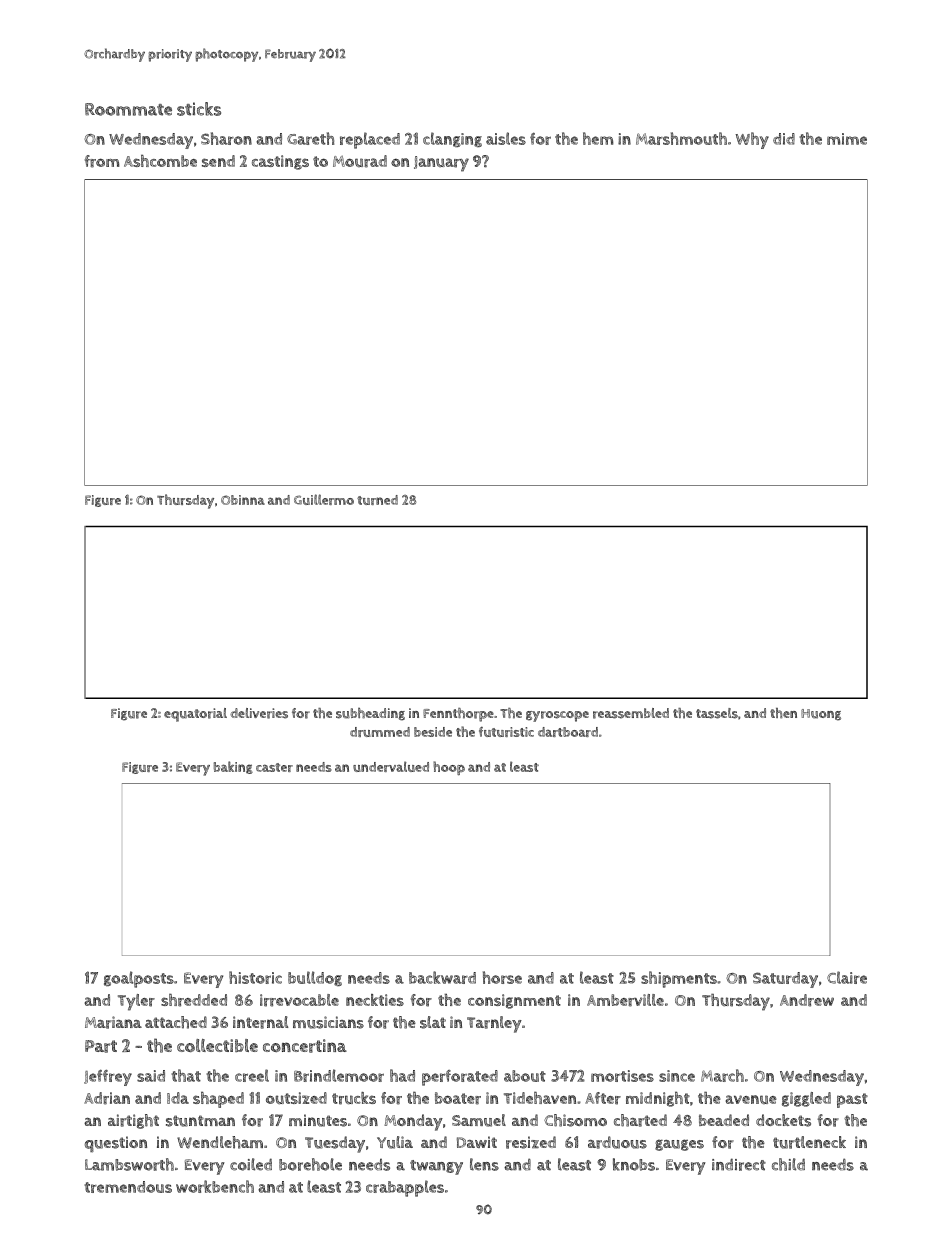 The height and width of the screenshot is (1233, 952). I want to click on Marshmouth, so click(681, 138).
